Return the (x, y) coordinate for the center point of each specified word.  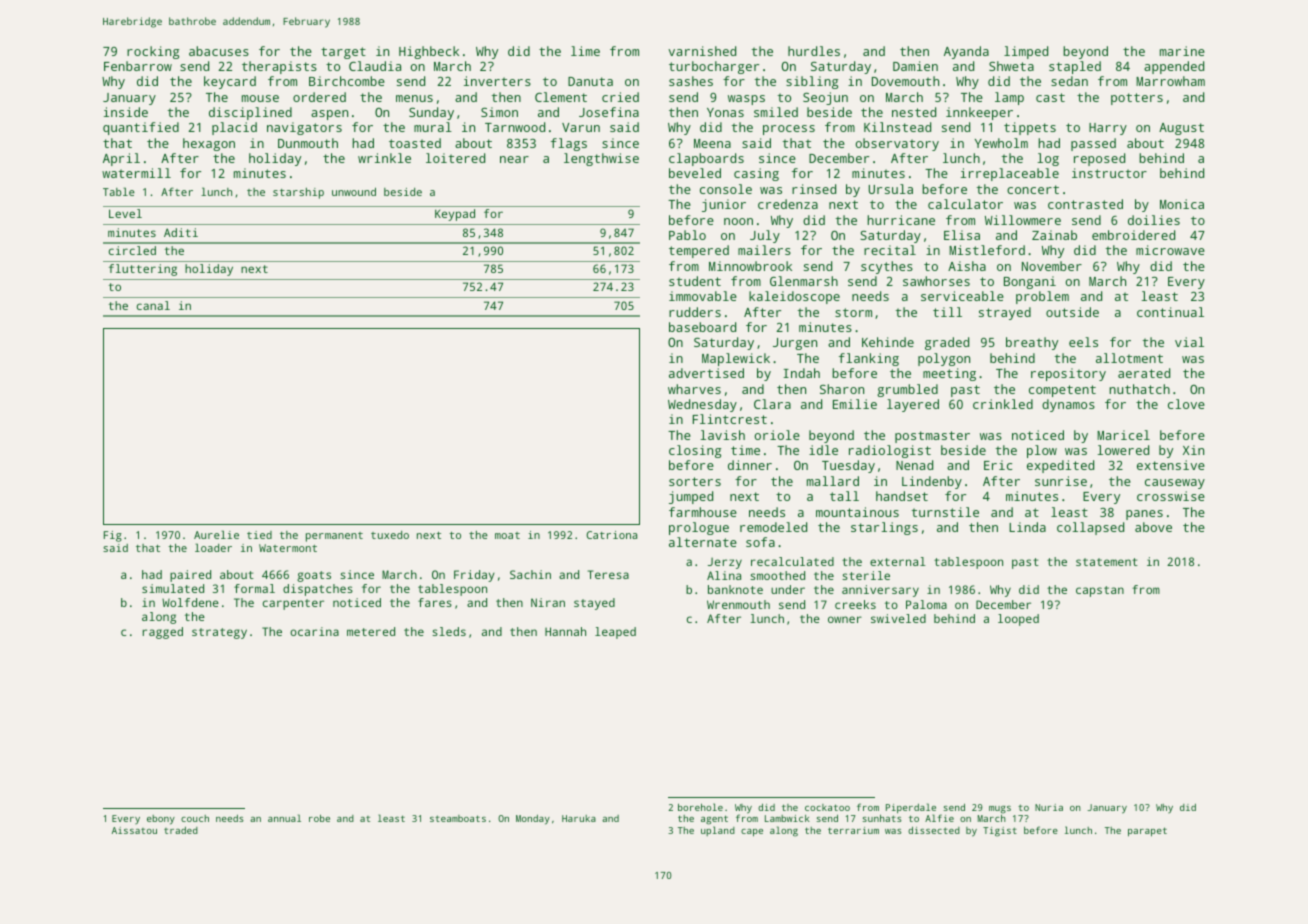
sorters (695, 481)
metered (371, 631)
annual (284, 818)
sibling (812, 82)
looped (1018, 620)
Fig (113, 536)
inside (126, 112)
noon (738, 221)
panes (1144, 515)
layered (913, 405)
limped (1026, 52)
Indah (801, 373)
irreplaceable (1010, 174)
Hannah (565, 631)
